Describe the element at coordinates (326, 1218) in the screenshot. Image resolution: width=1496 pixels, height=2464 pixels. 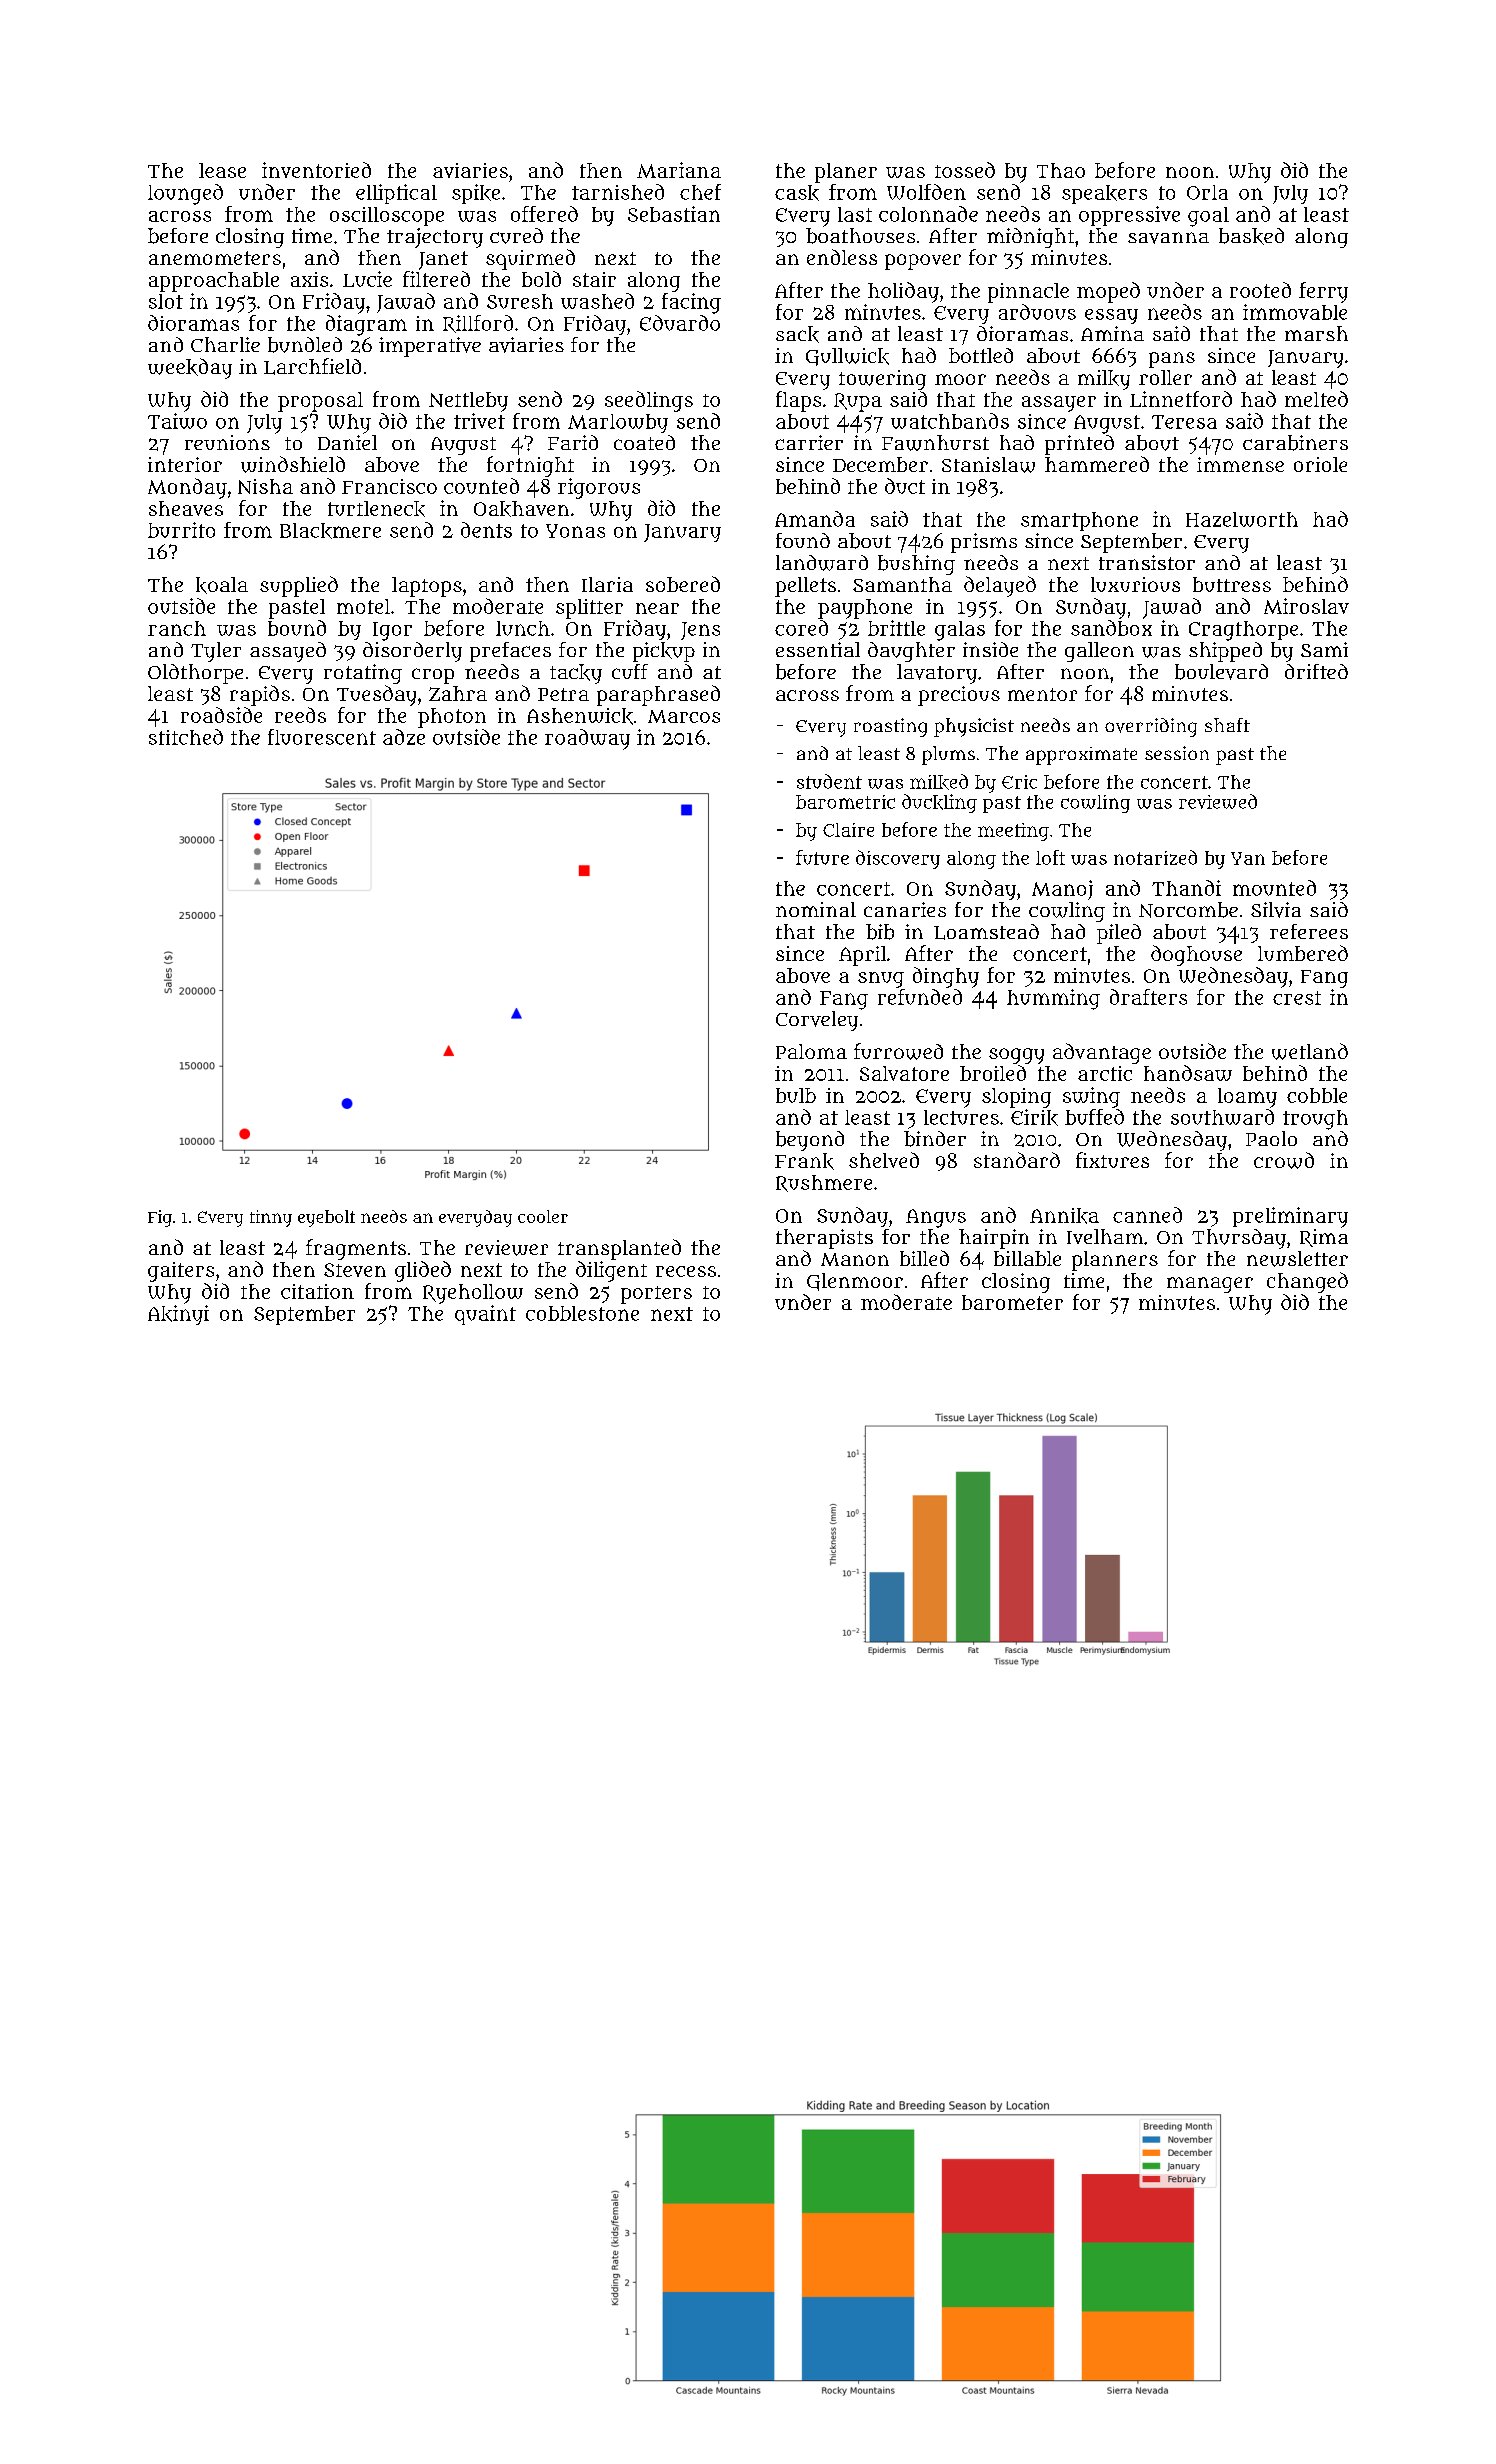
I see `eyebolt` at that location.
